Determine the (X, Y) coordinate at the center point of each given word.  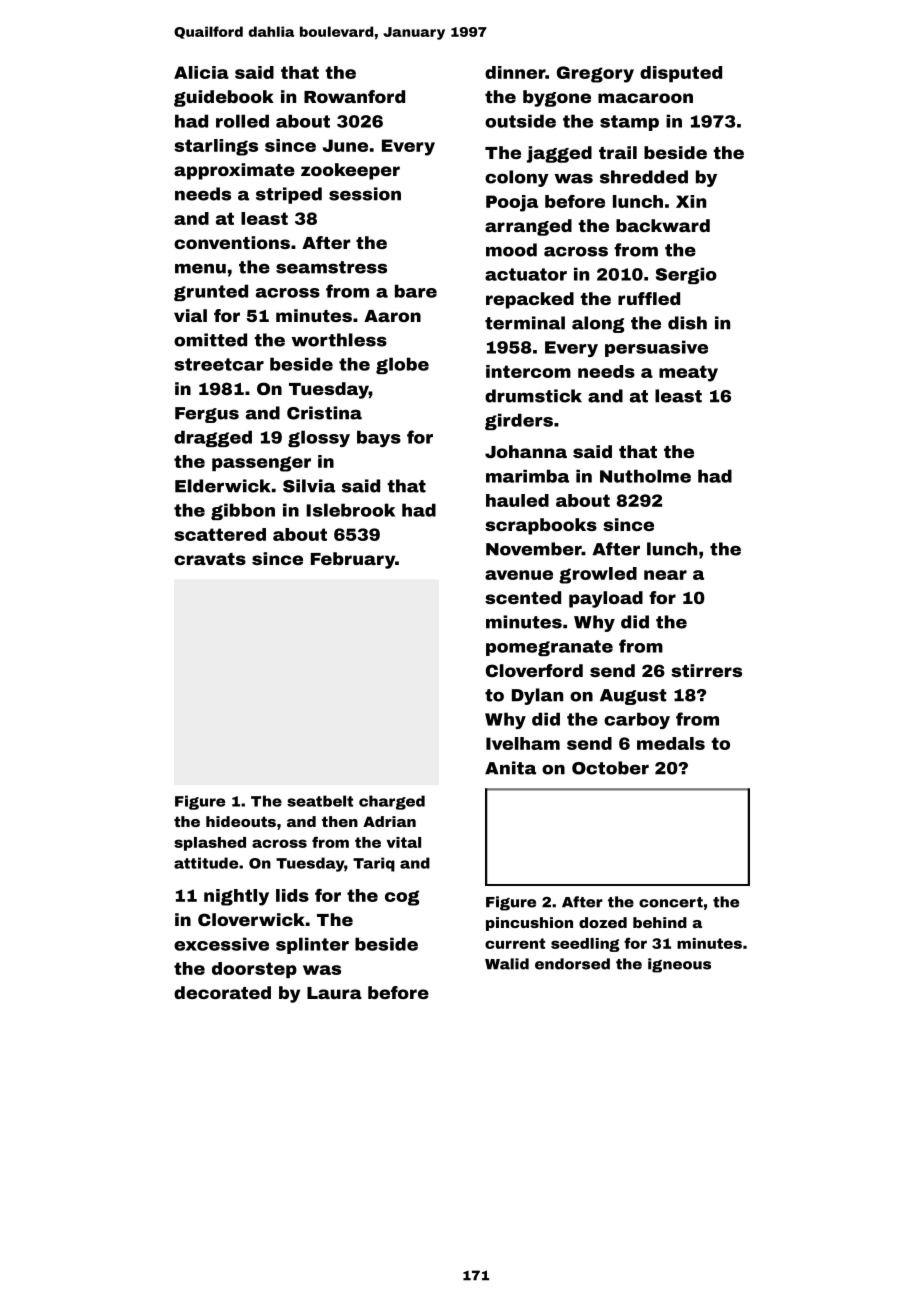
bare (416, 291)
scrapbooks (541, 526)
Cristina (324, 413)
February (353, 560)
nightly (236, 897)
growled (598, 575)
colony (517, 178)
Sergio (686, 275)
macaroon (645, 98)
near (665, 575)
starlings (216, 147)
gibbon (243, 511)
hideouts (241, 821)
